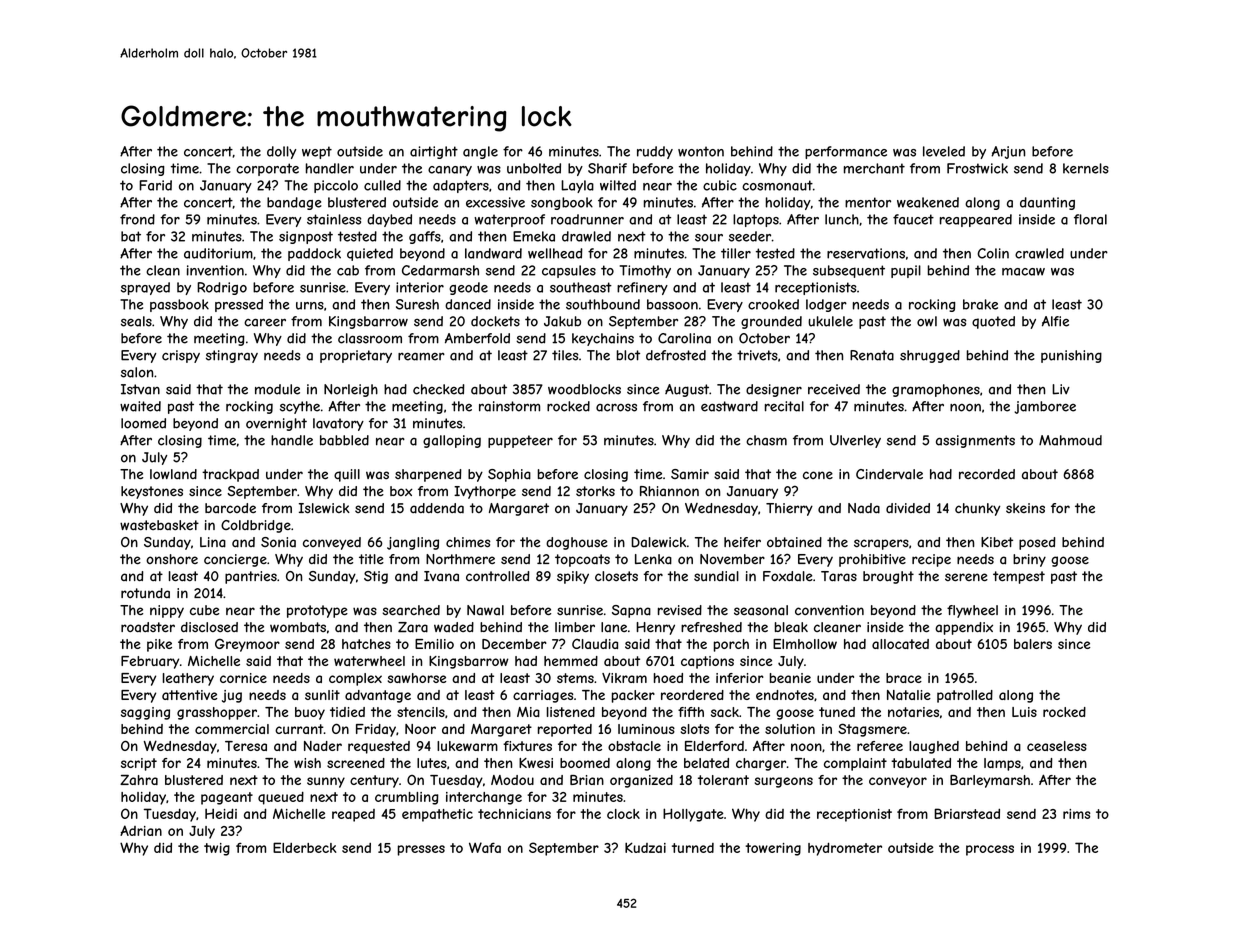 The width and height of the screenshot is (1233, 952). What do you see at coordinates (251, 577) in the screenshot?
I see `pantries` at bounding box center [251, 577].
